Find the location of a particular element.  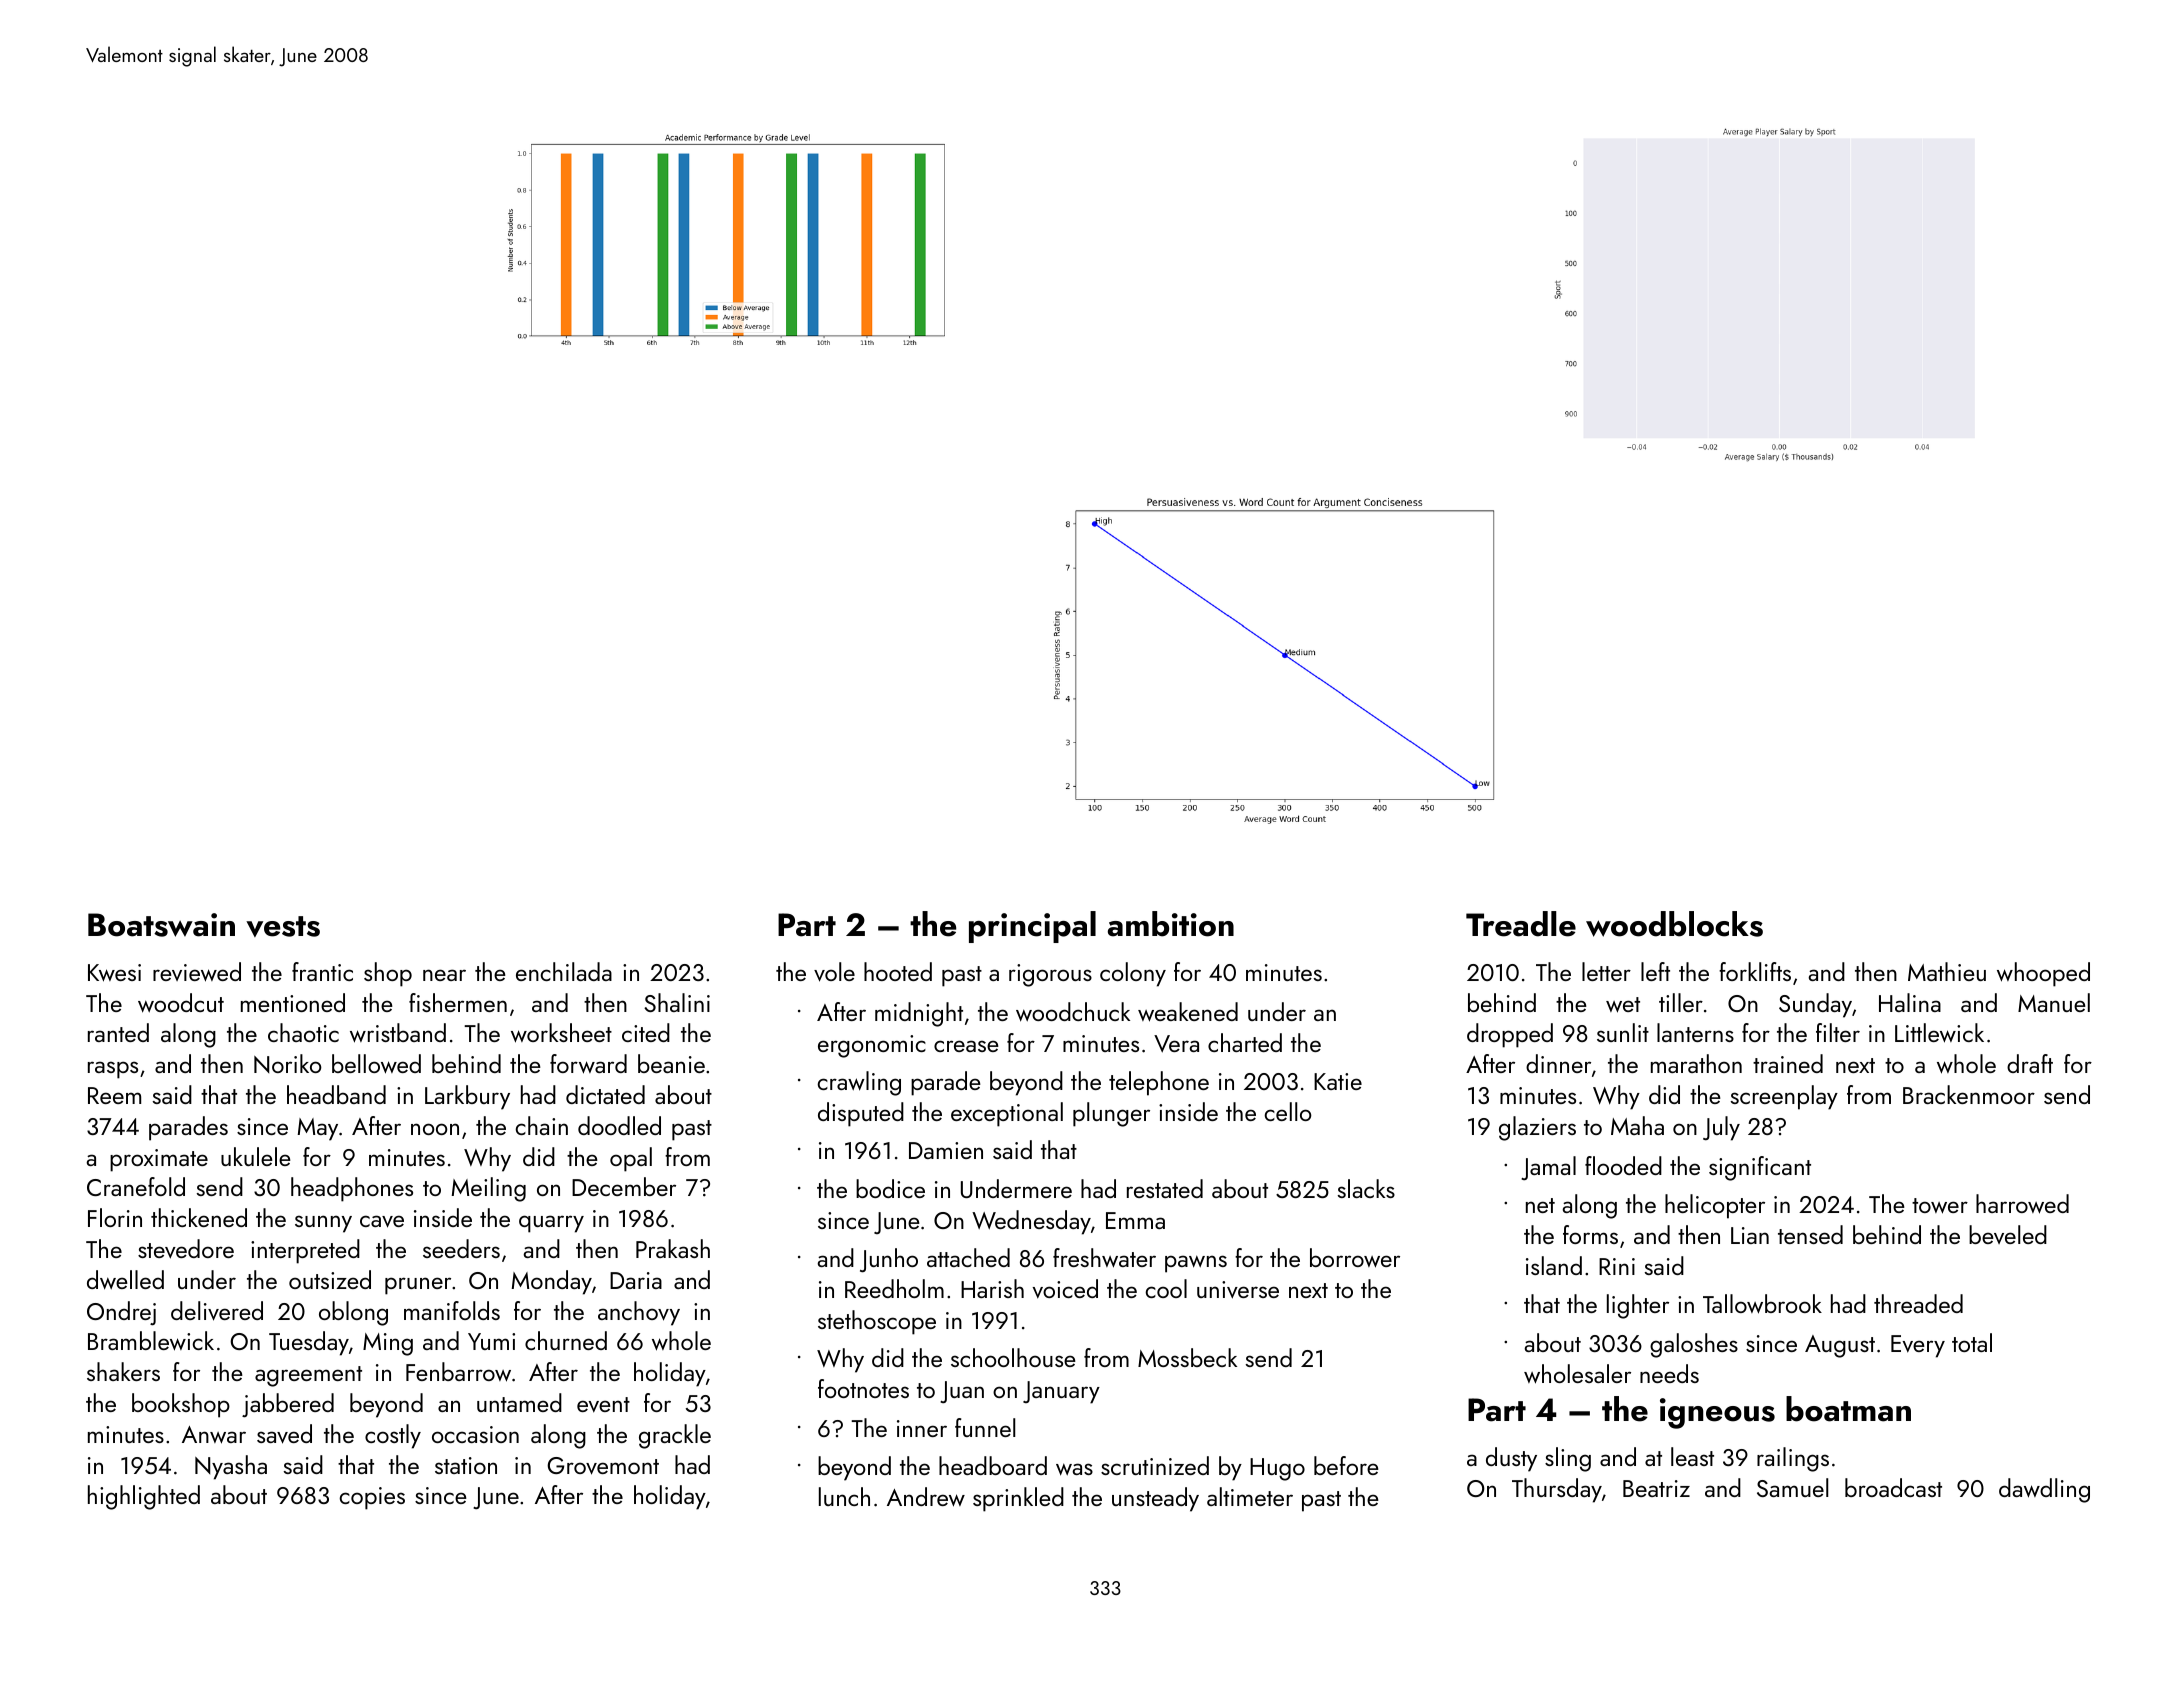

copies is located at coordinates (372, 1498).
